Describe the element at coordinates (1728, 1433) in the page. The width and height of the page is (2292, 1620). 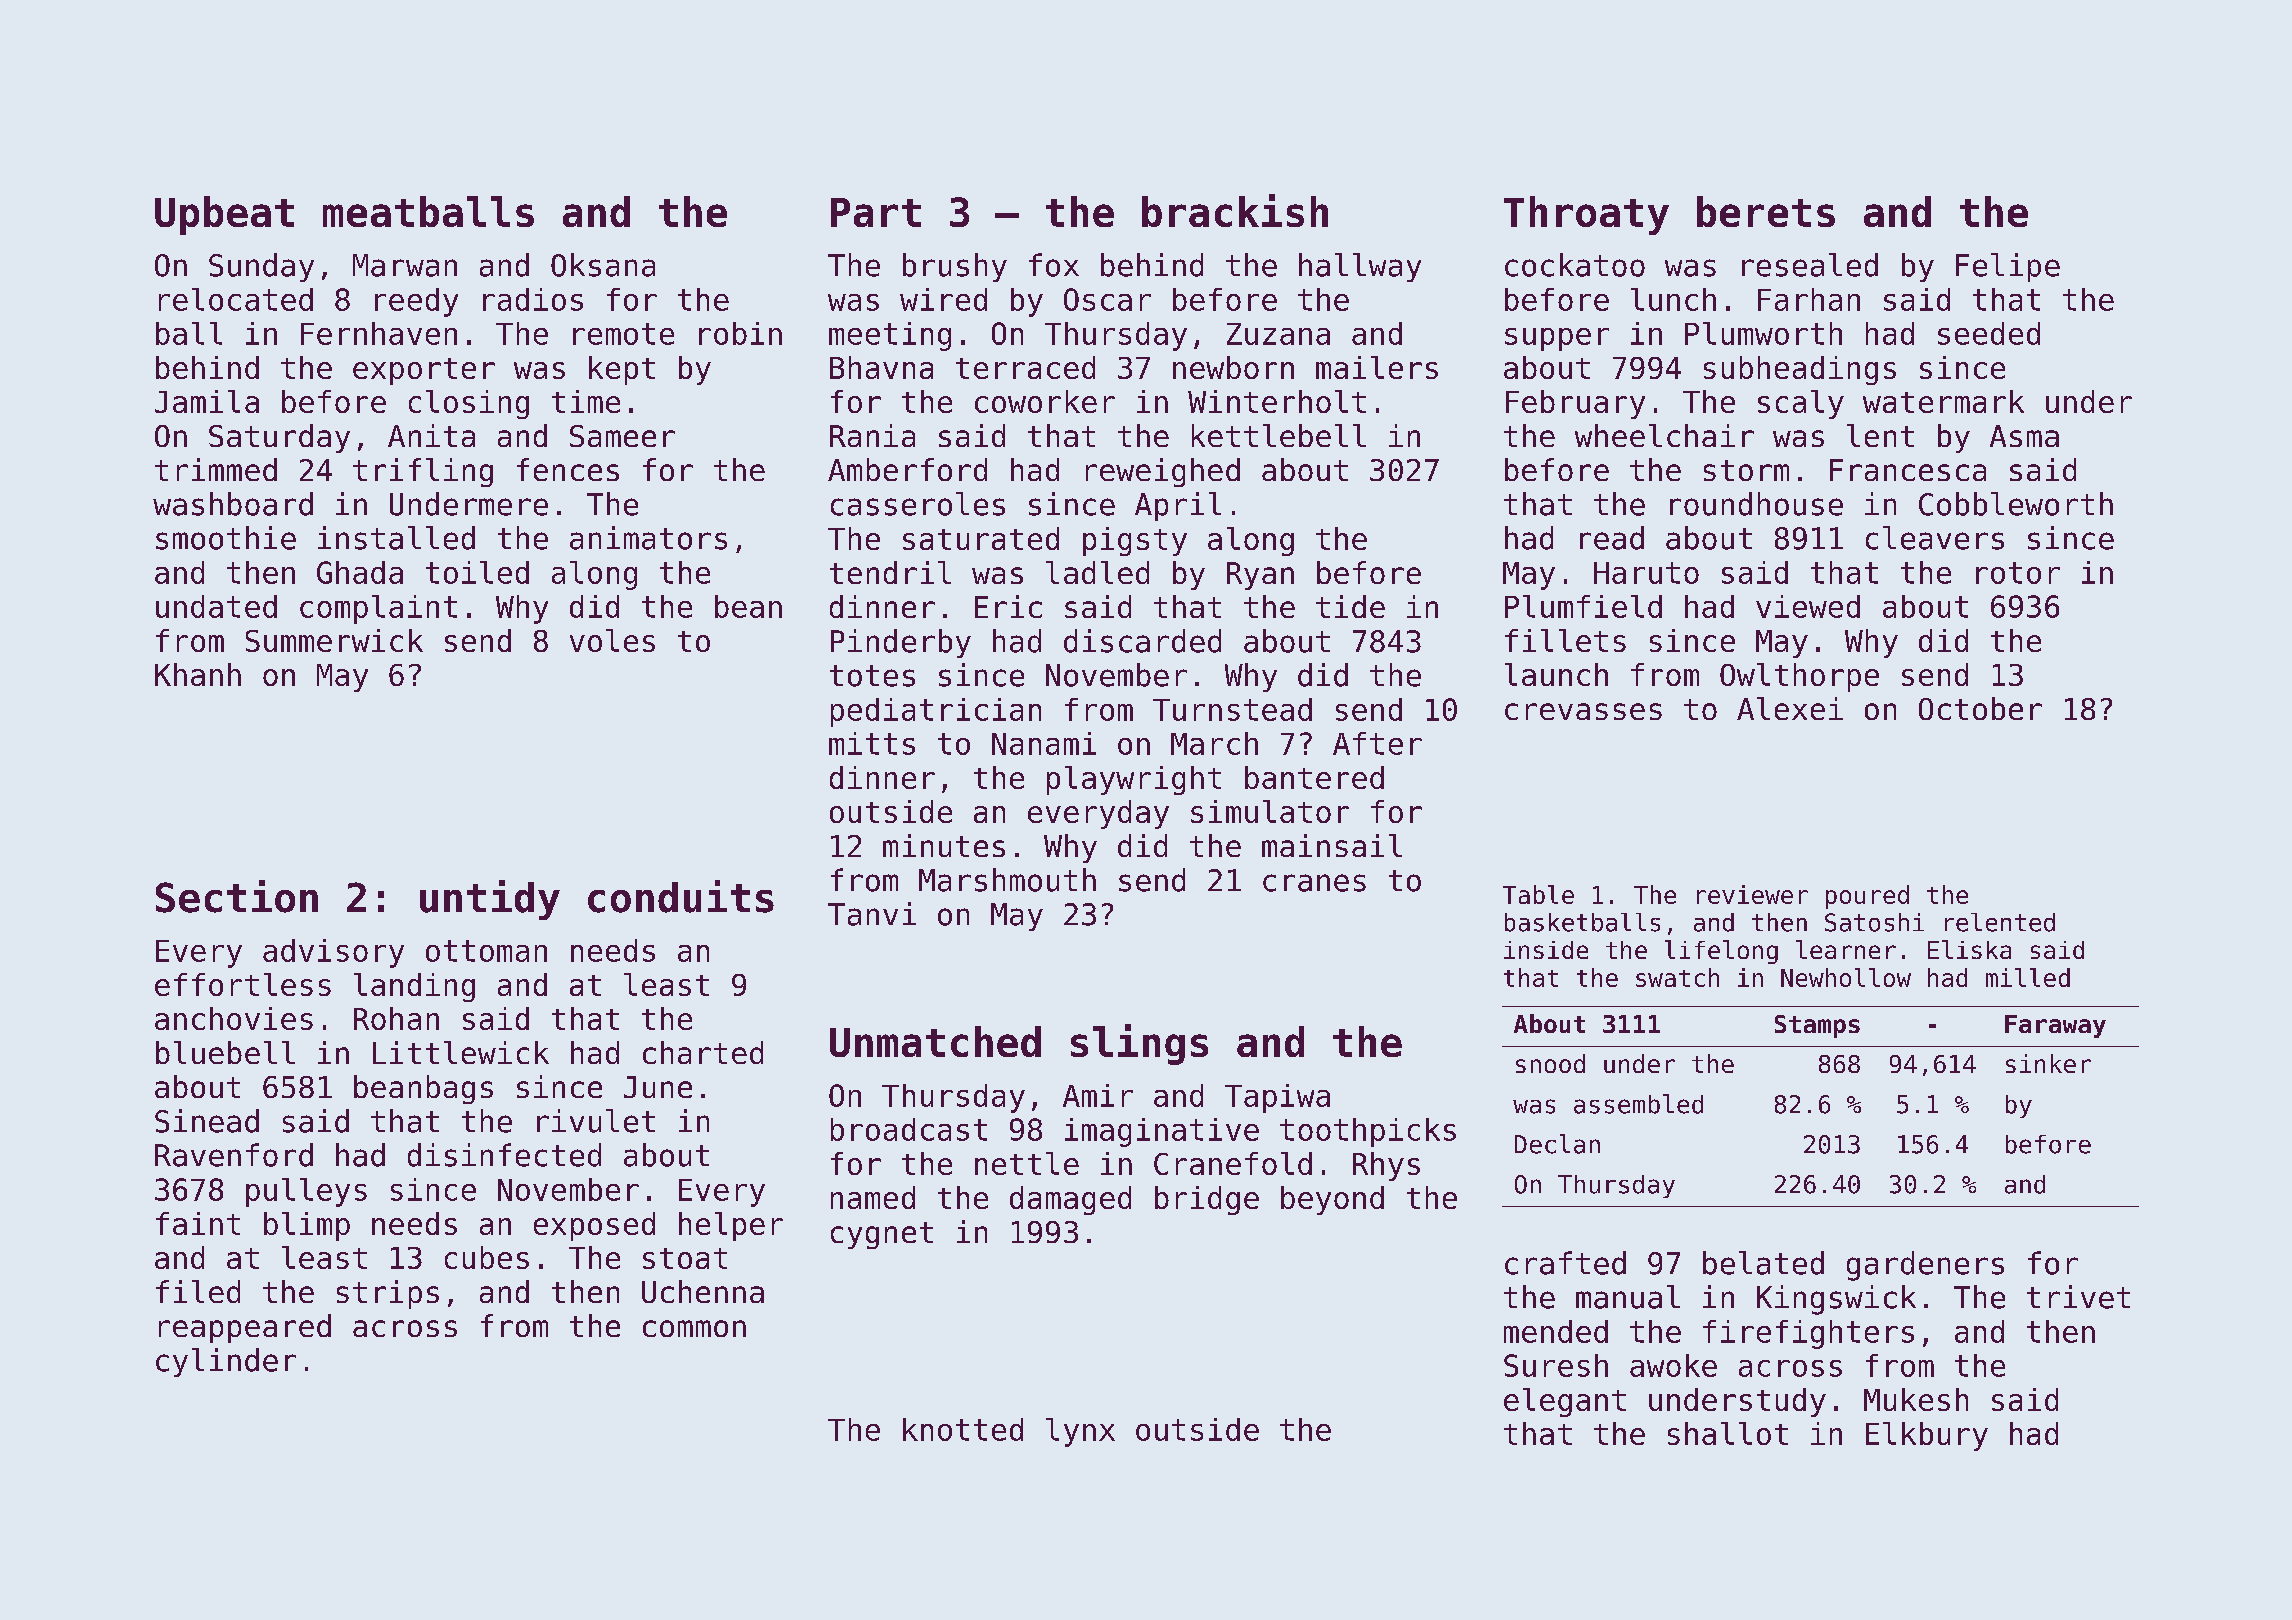
I see `shallot` at that location.
